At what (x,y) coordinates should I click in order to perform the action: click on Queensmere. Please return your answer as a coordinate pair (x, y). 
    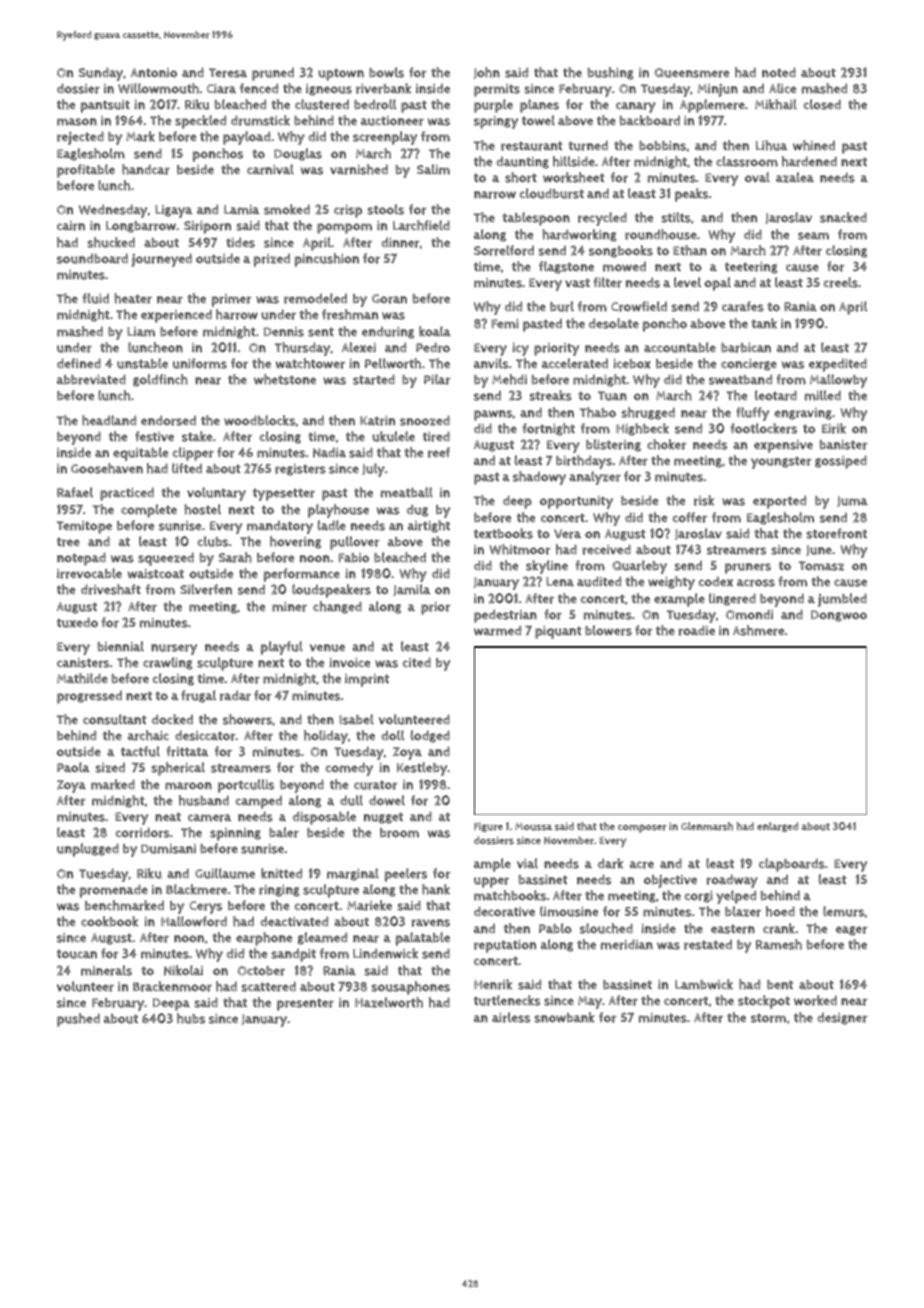
    Looking at the image, I should click on (692, 73).
